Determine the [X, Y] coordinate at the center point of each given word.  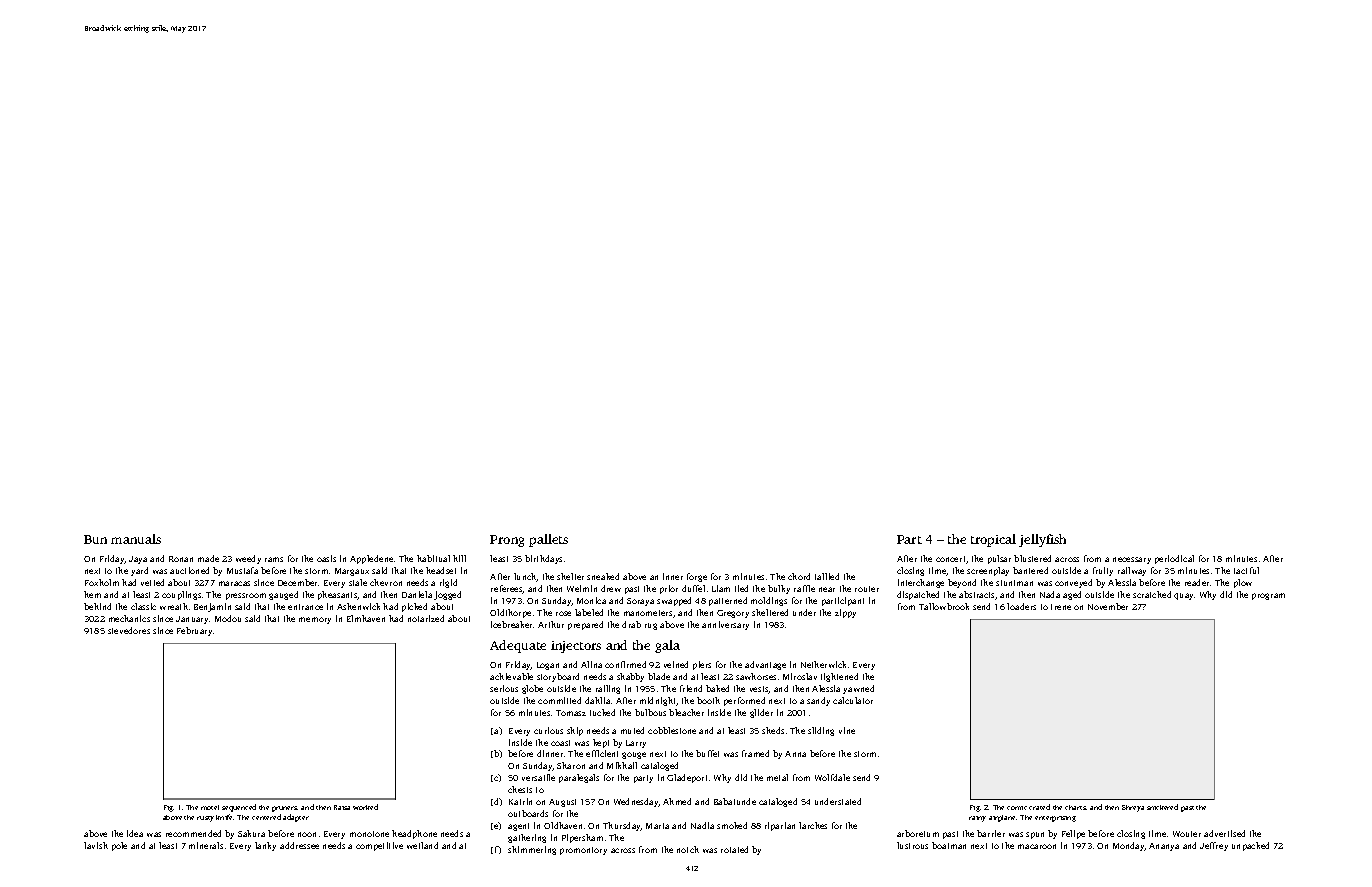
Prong [507, 541]
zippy [845, 613]
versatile [538, 777]
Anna [795, 754]
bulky [779, 589]
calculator [853, 700]
